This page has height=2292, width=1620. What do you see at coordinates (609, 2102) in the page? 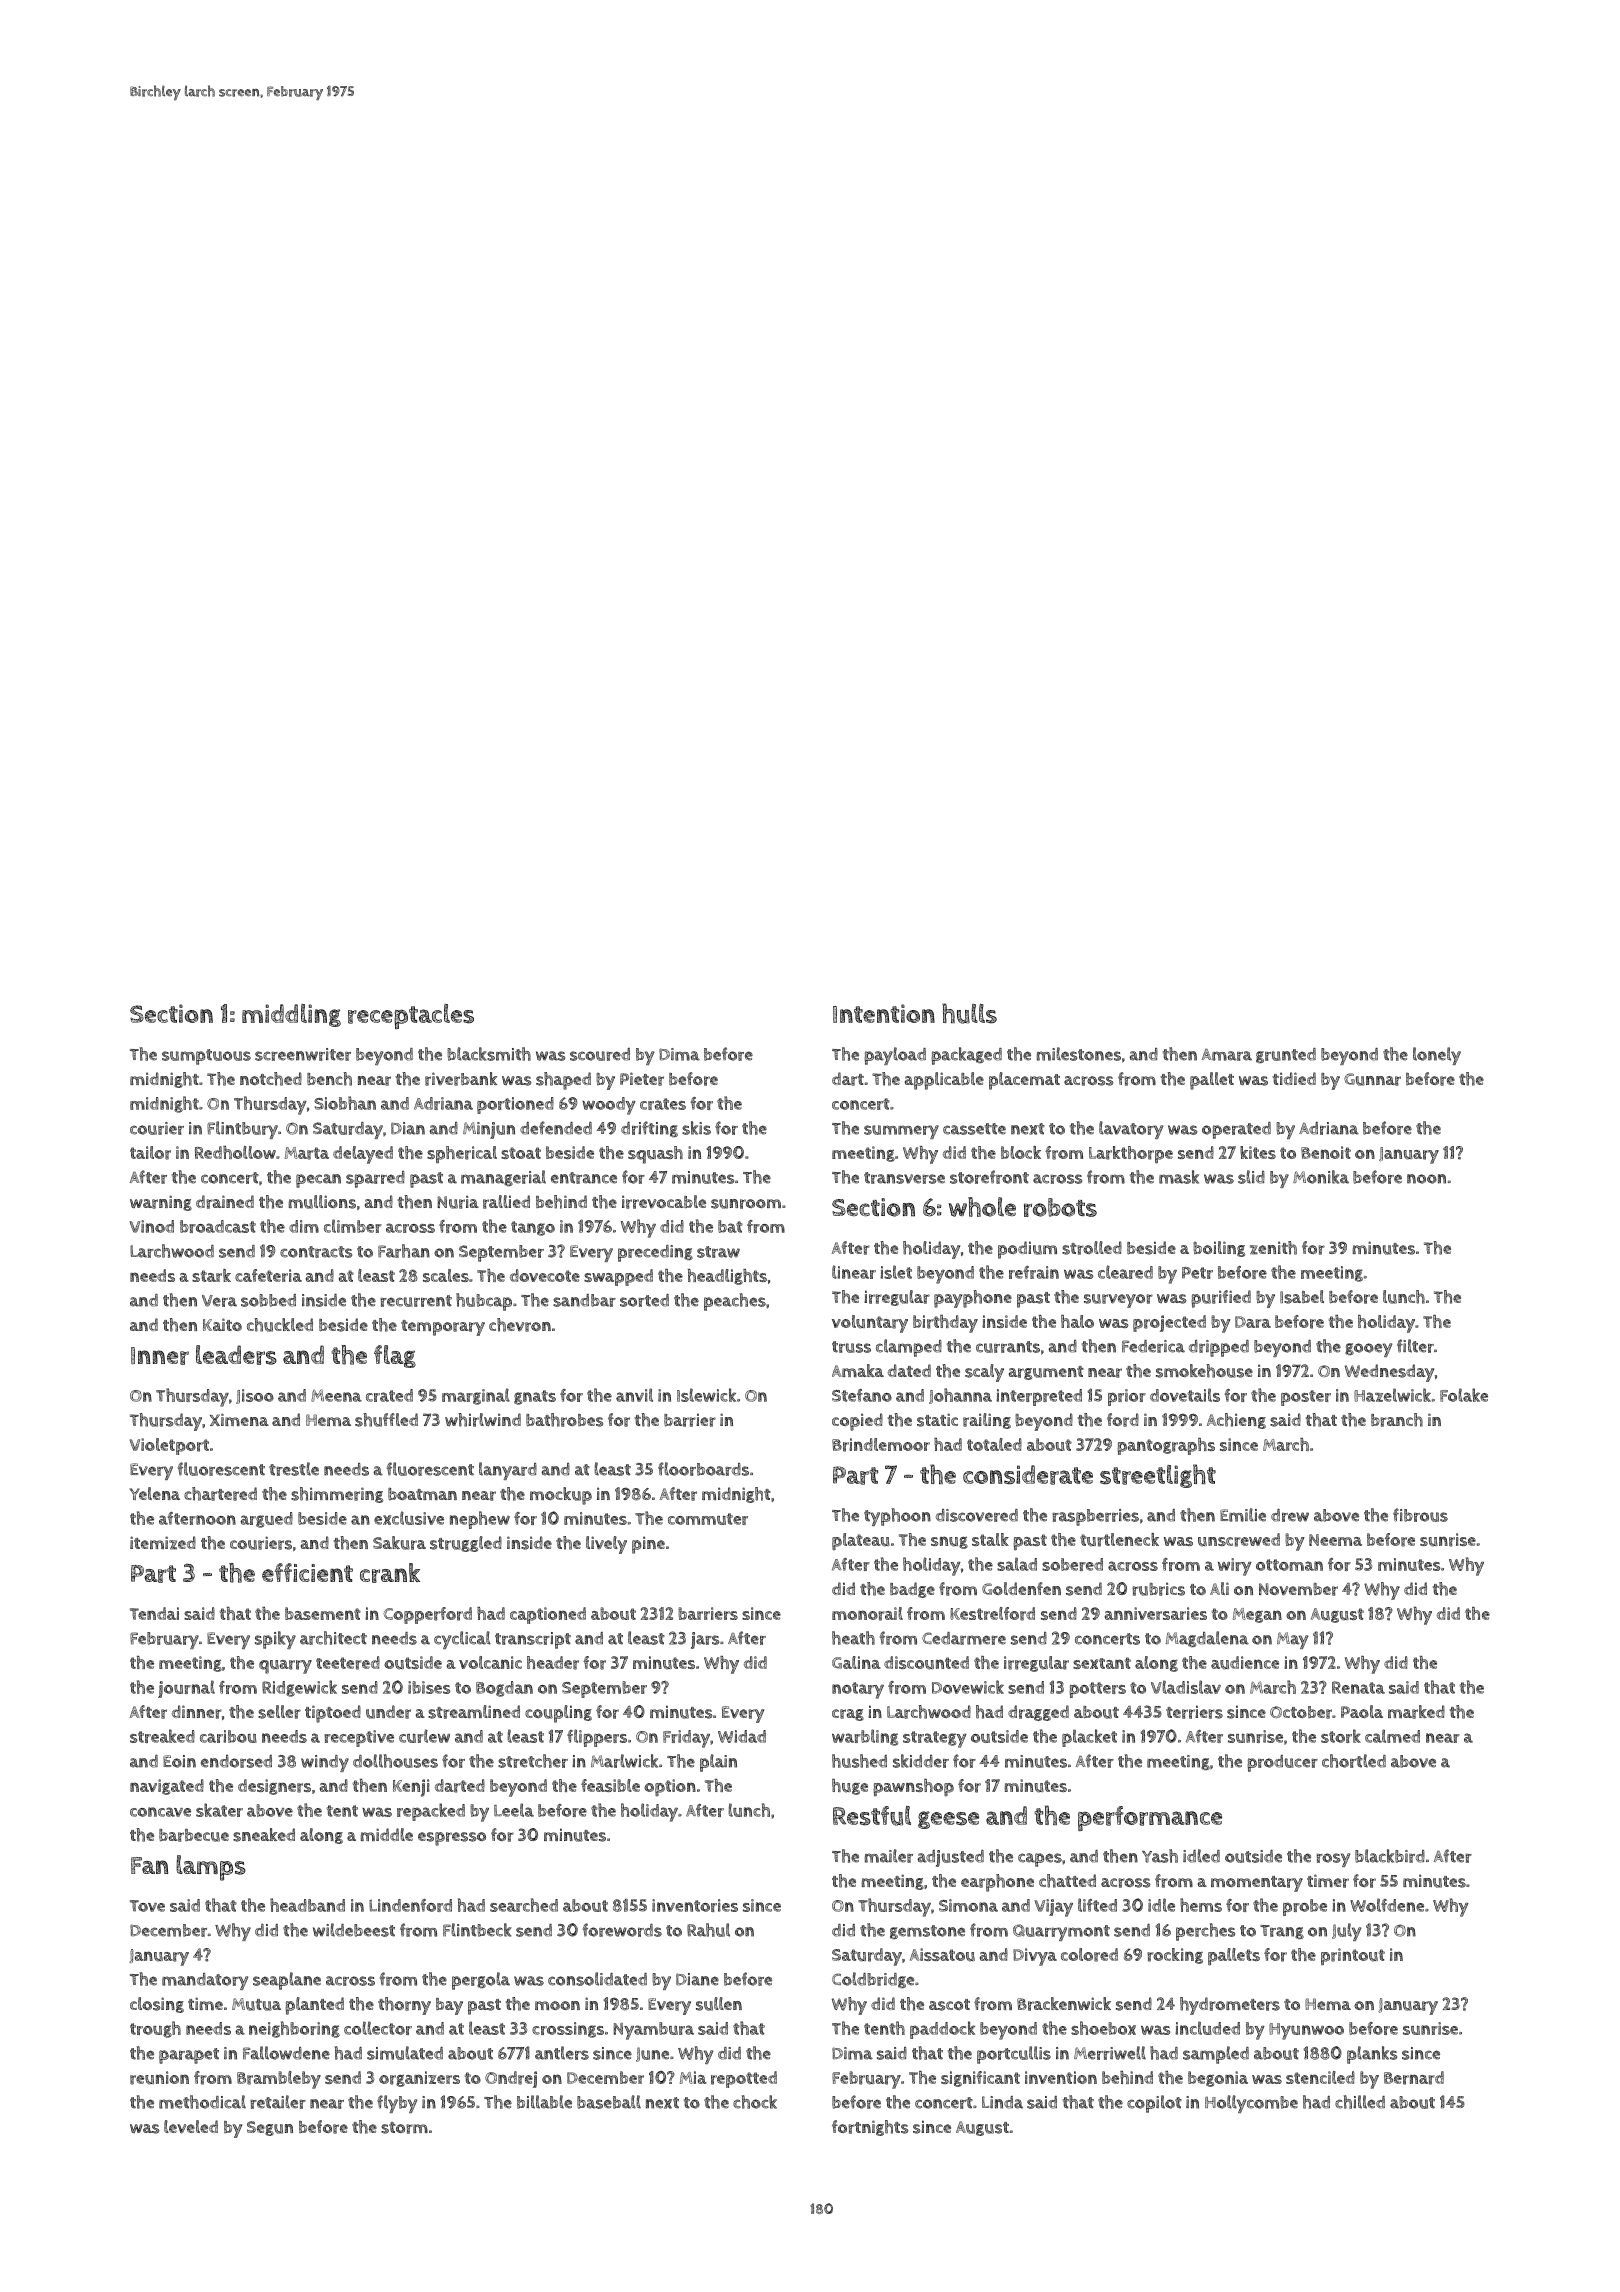
I see `baseball` at bounding box center [609, 2102].
